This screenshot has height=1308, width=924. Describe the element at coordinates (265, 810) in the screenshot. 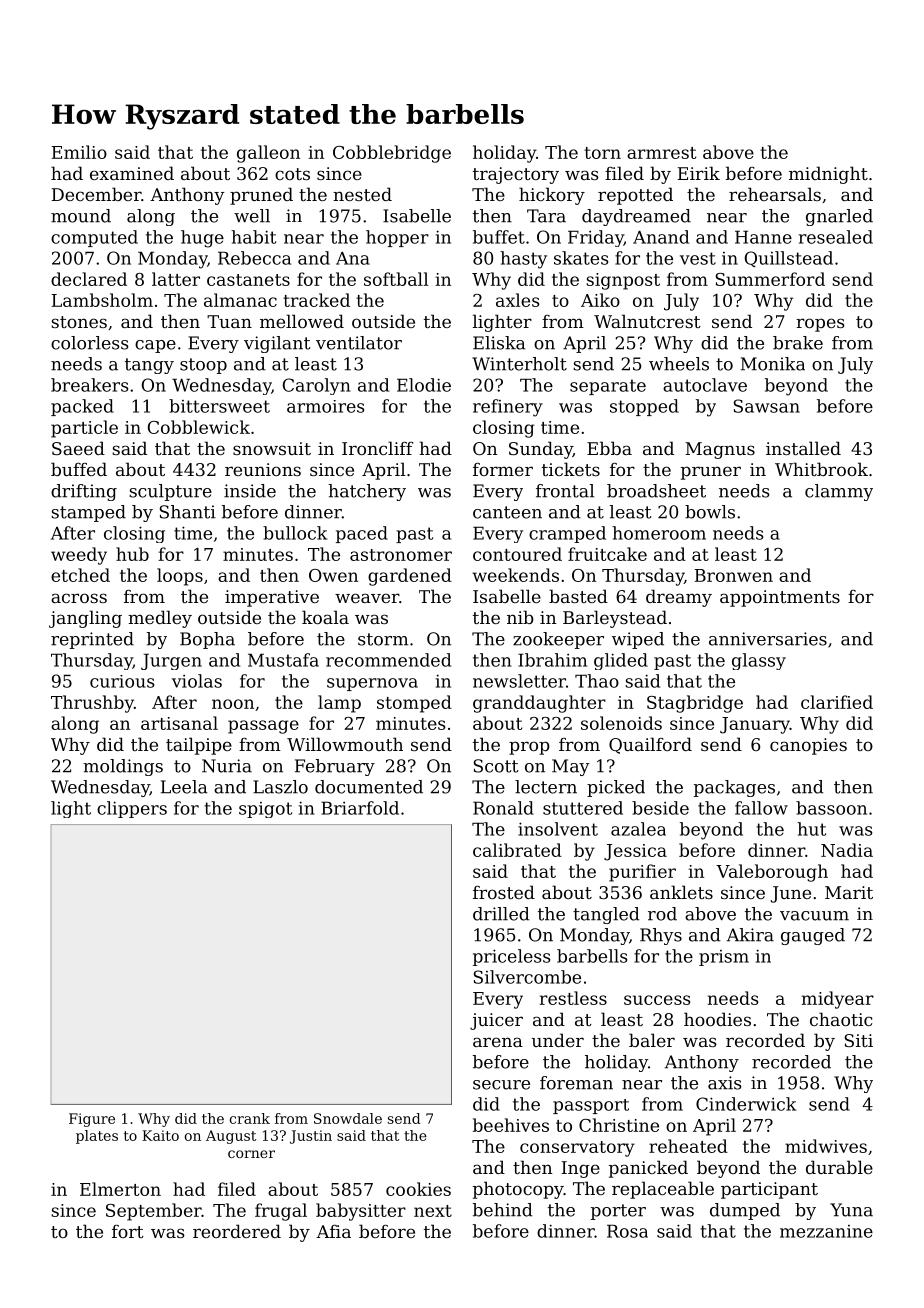

I see `spigot` at that location.
